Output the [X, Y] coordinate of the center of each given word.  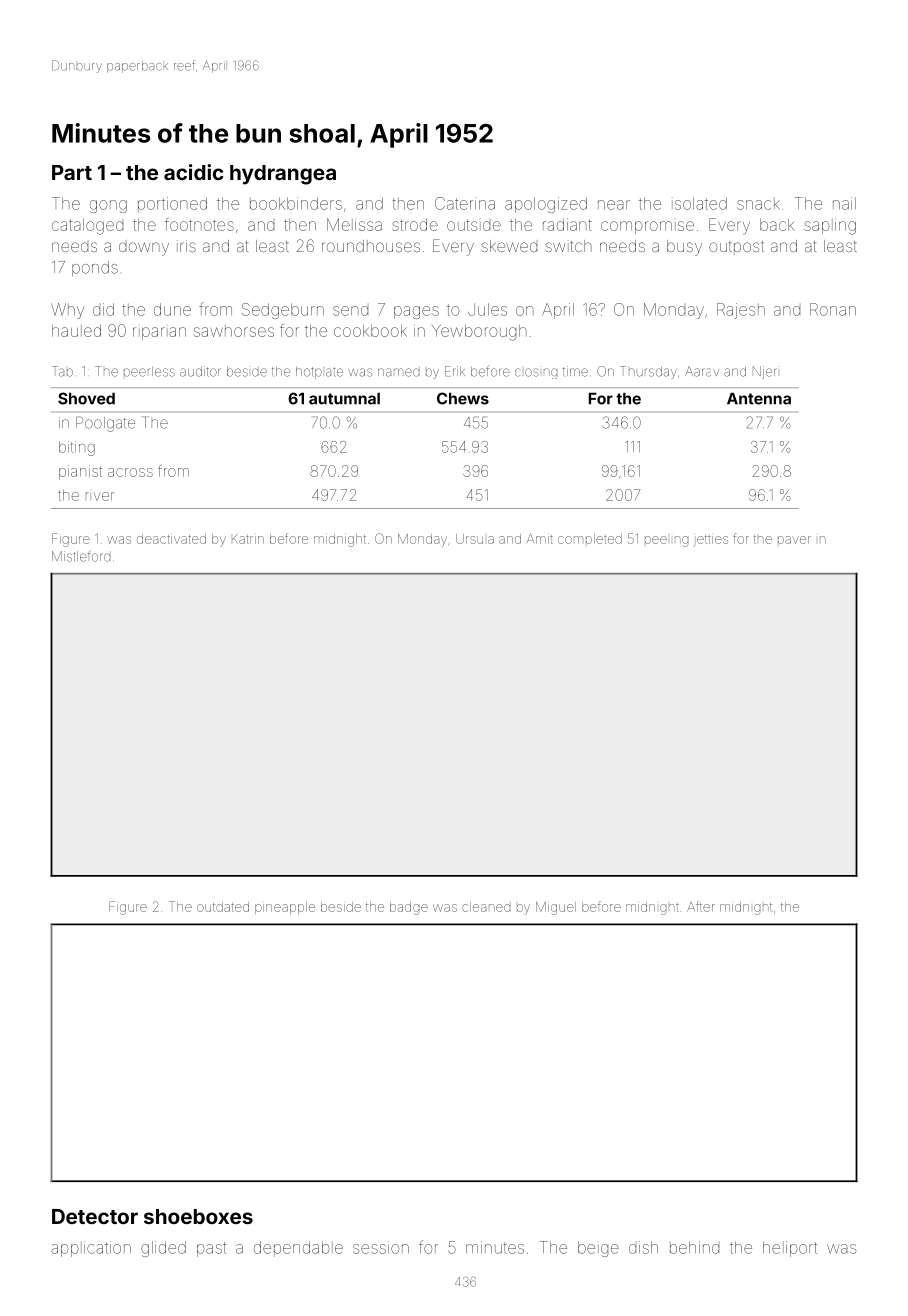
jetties [711, 540]
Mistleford [81, 556]
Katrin [248, 539]
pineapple [285, 908]
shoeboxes [198, 1216]
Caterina [465, 203]
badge [409, 908]
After [701, 906]
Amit [540, 539]
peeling [666, 541]
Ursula [475, 539]
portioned [172, 205]
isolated [699, 203]
